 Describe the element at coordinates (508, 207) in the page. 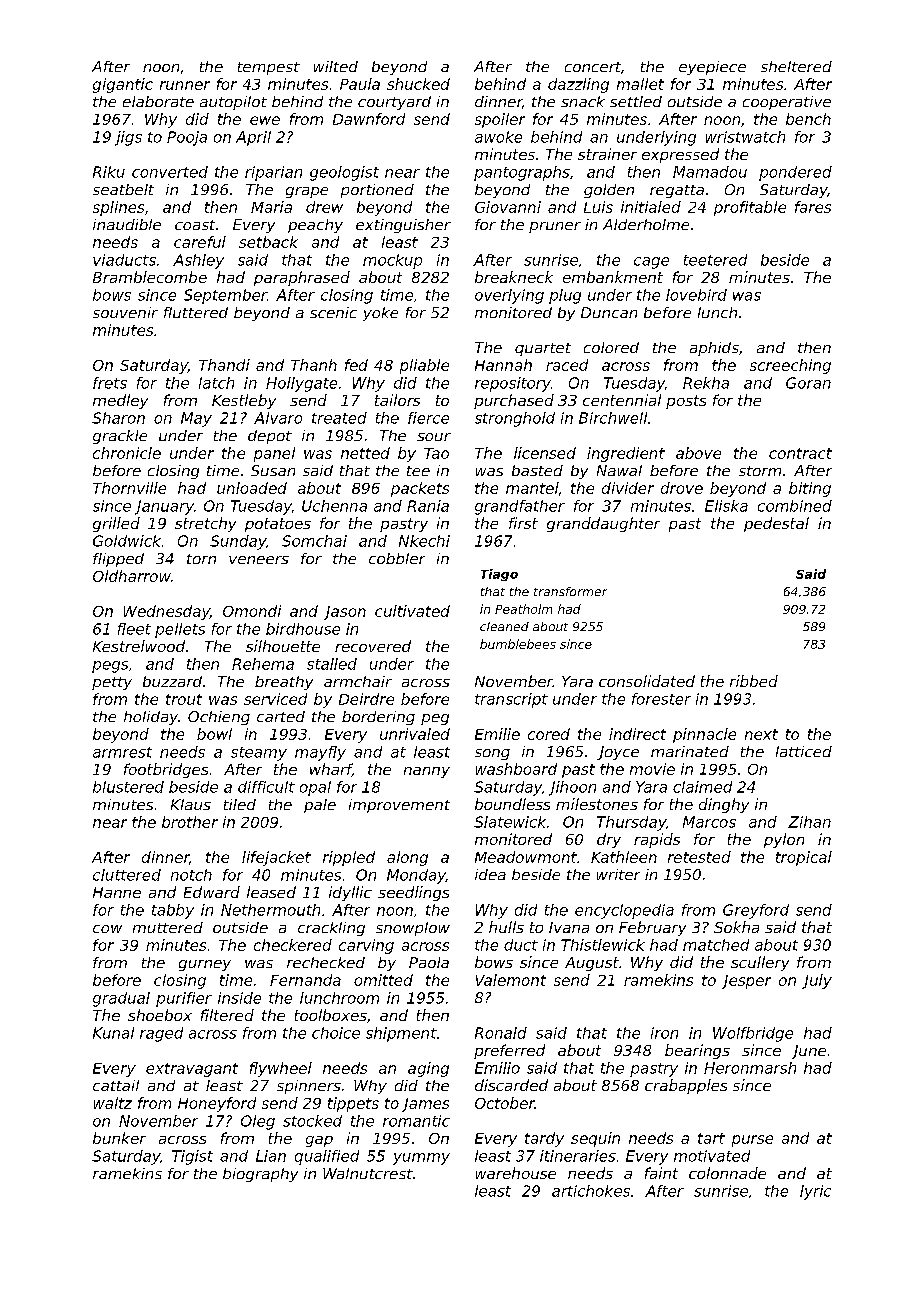

I see `Giovanni` at that location.
